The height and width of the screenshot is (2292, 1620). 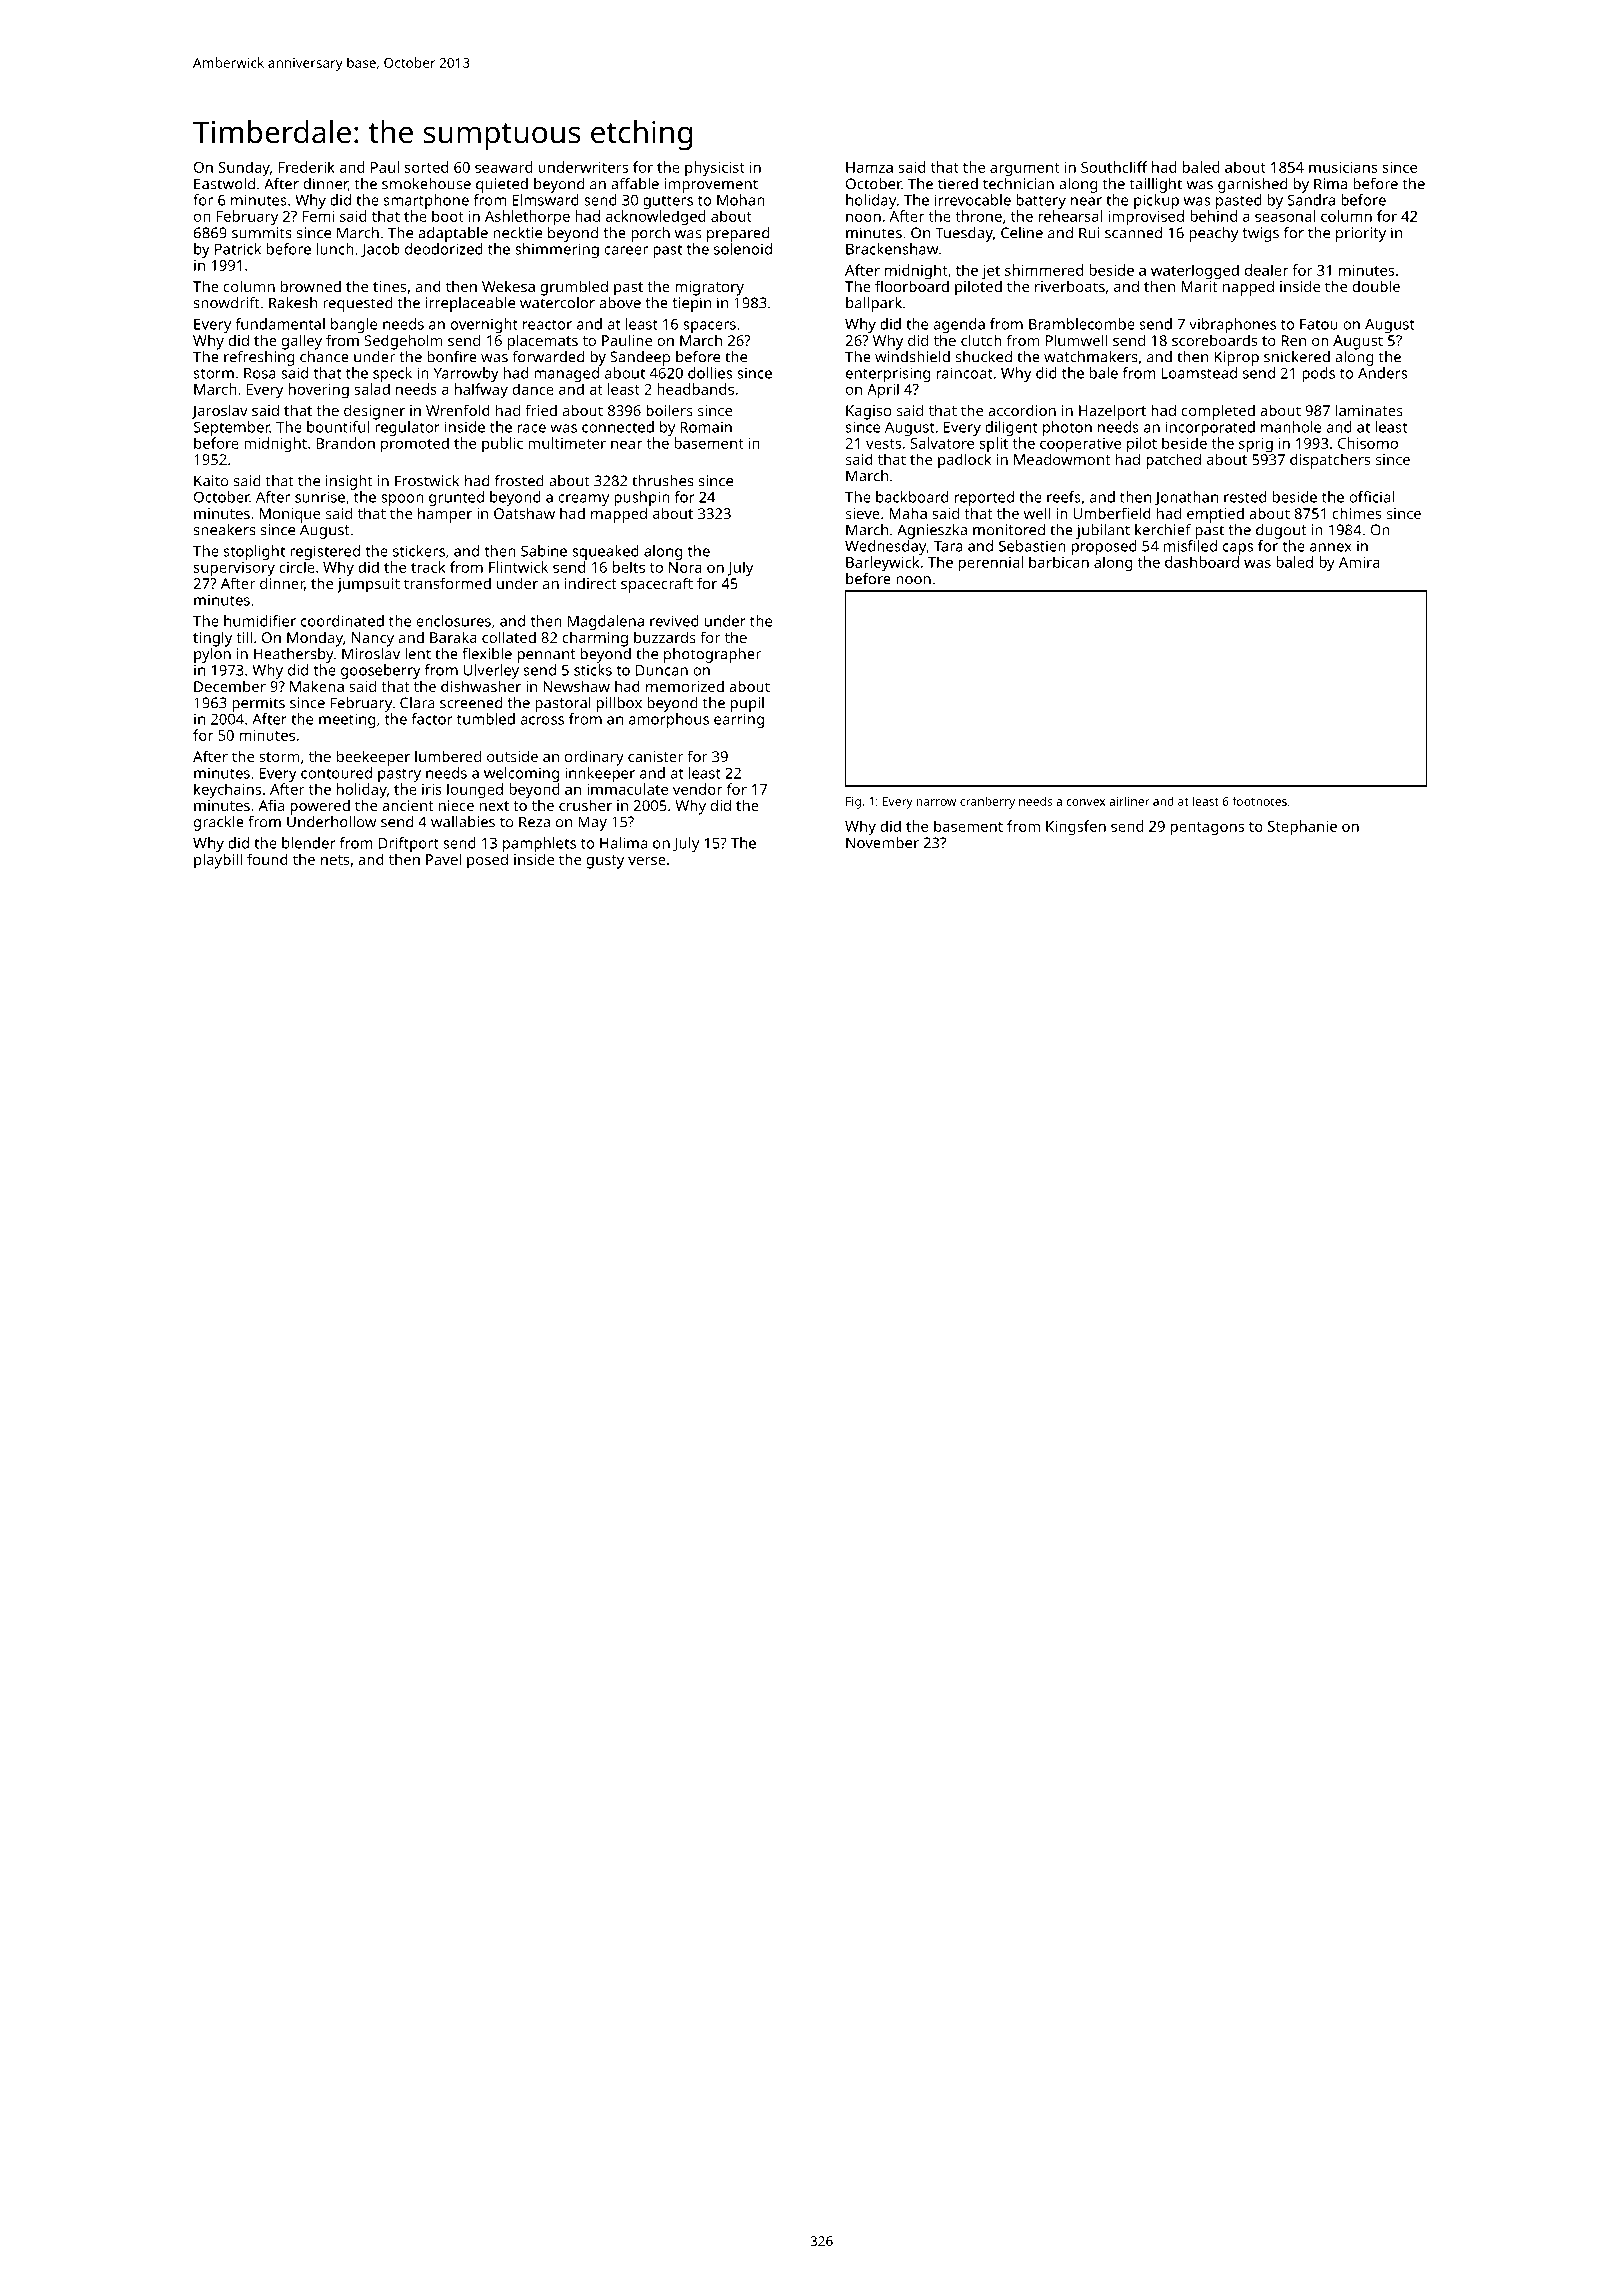 What do you see at coordinates (219, 823) in the screenshot?
I see `grackle` at bounding box center [219, 823].
